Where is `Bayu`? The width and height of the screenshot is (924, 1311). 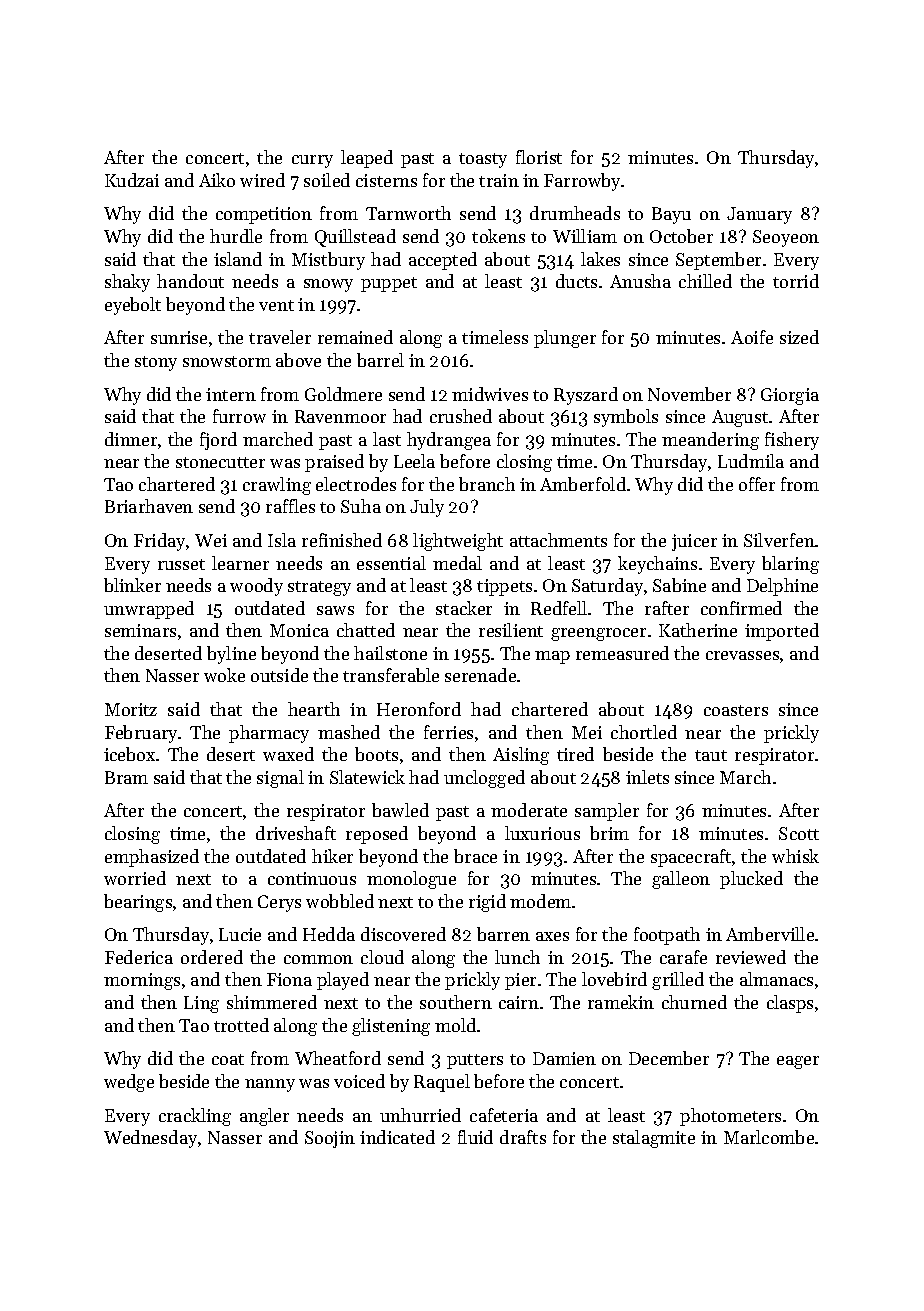 Bayu is located at coordinates (671, 215).
